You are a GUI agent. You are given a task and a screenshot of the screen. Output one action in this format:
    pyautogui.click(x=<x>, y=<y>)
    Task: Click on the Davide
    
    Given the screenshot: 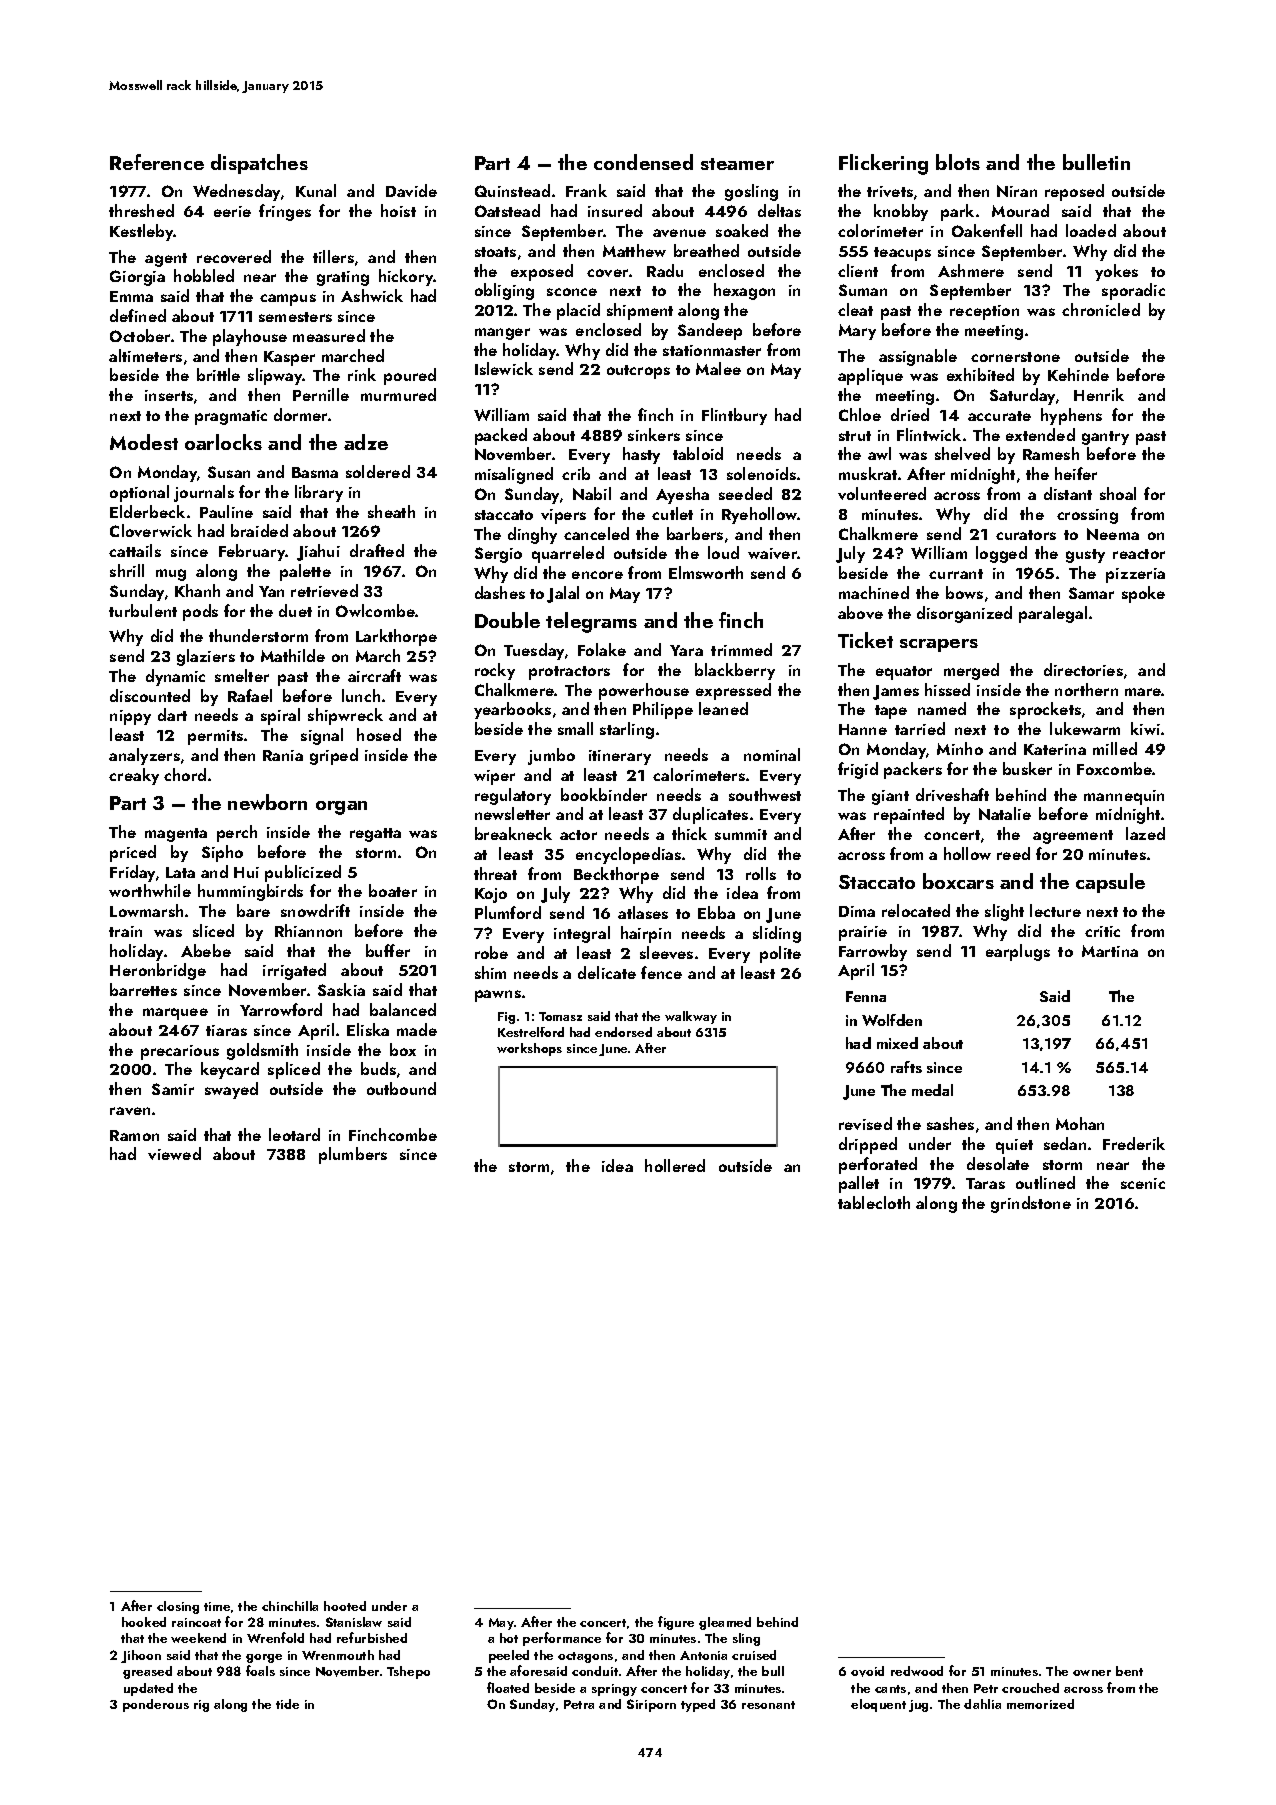 What is the action you would take?
    pyautogui.click(x=411, y=190)
